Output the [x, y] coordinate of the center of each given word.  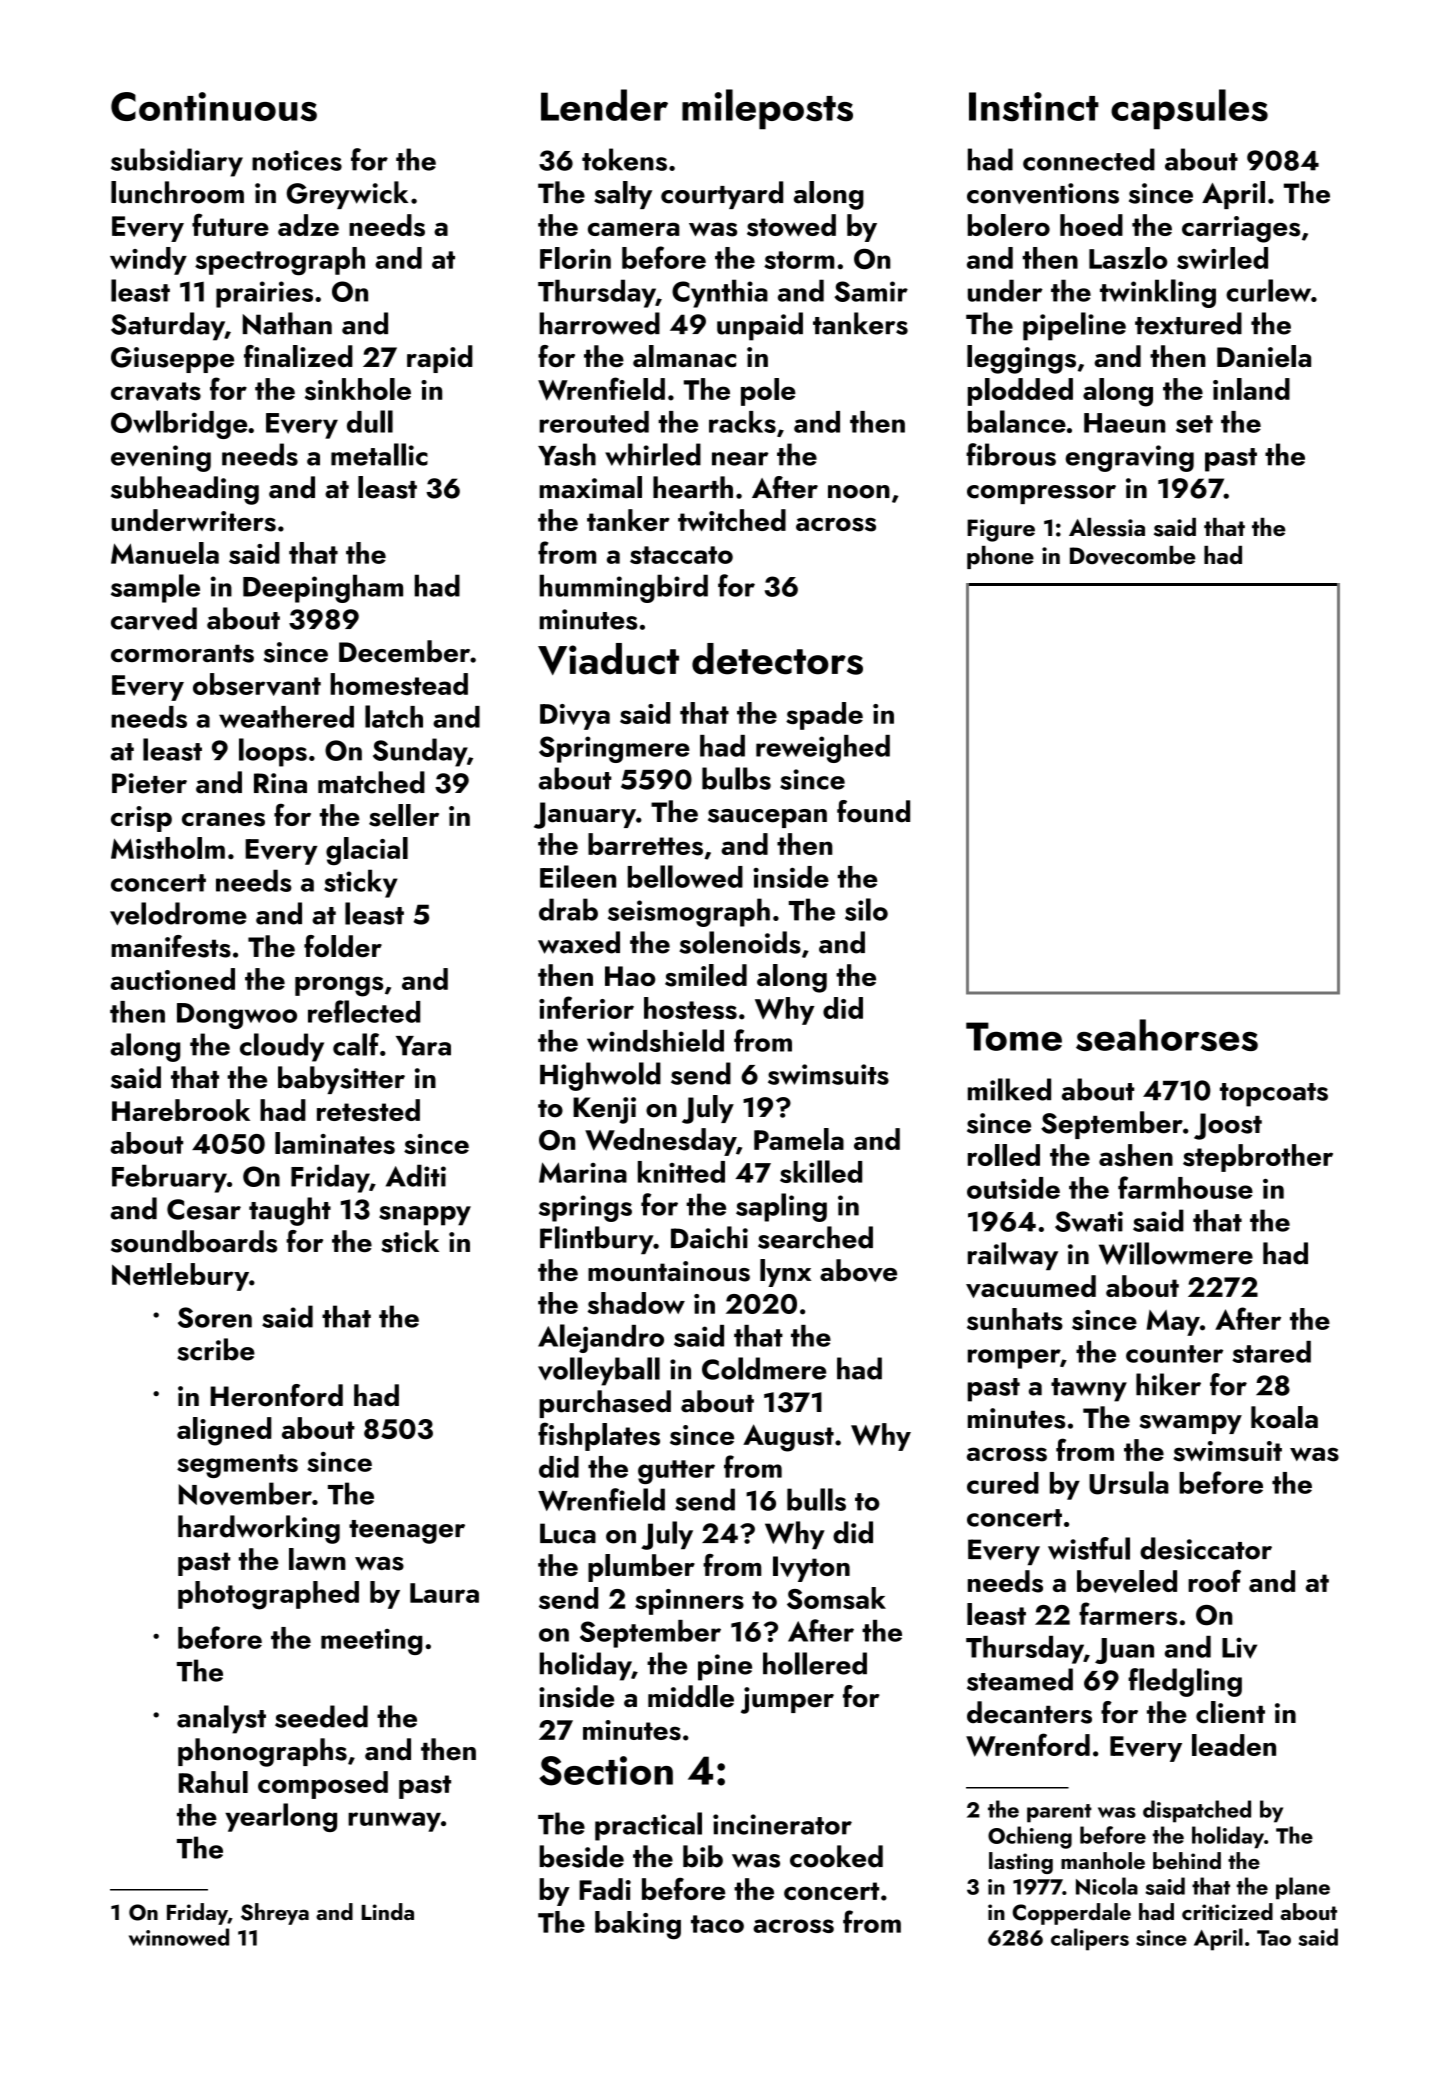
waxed [579, 942]
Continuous [214, 107]
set [1194, 424]
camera [634, 229]
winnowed [179, 1937]
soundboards [194, 1241]
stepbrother [1258, 1158]
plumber [641, 1568]
